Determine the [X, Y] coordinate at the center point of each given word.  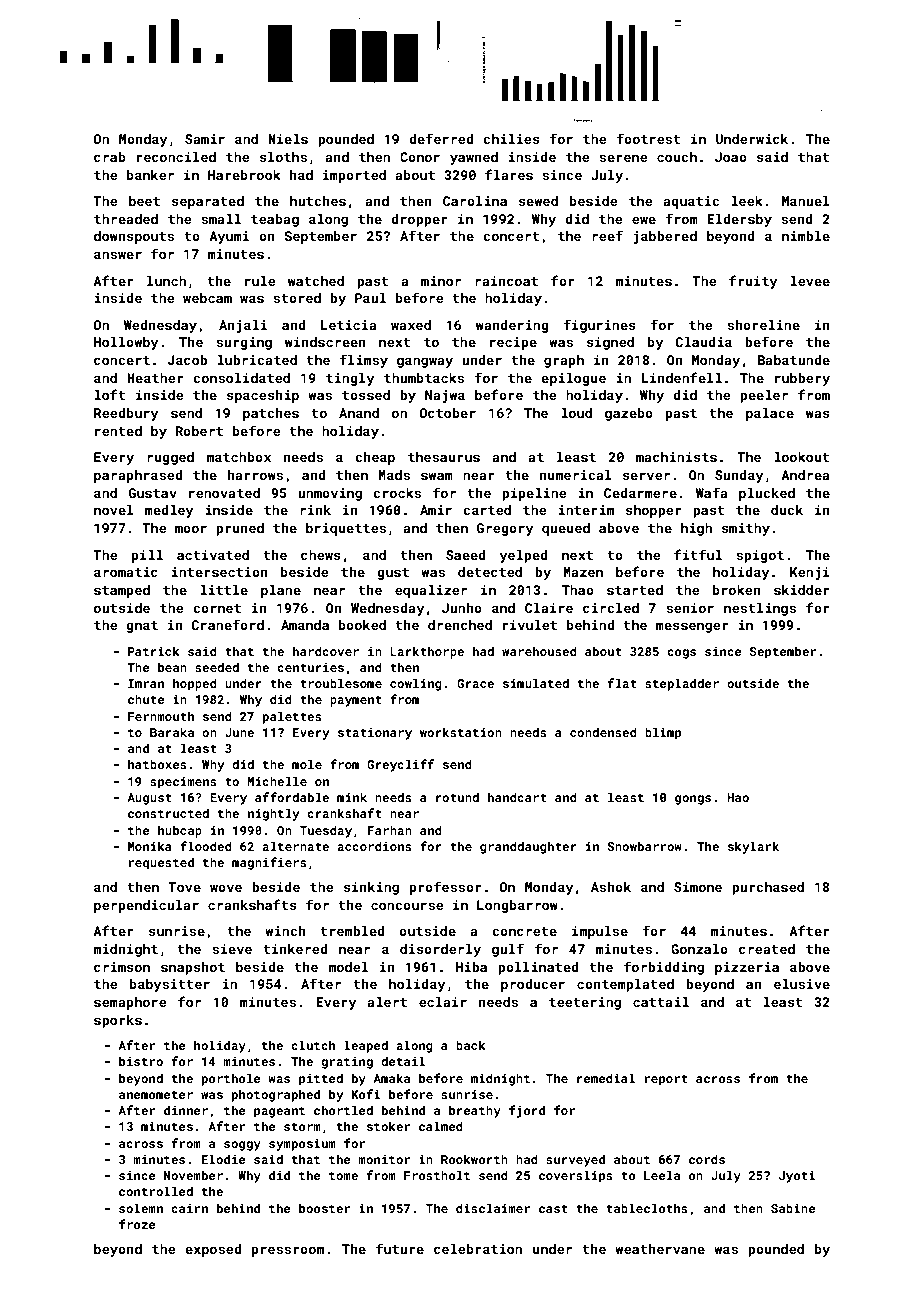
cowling [416, 684]
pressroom [288, 1251]
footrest [648, 138]
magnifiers [269, 863]
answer [118, 255]
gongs [693, 800]
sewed [538, 201]
